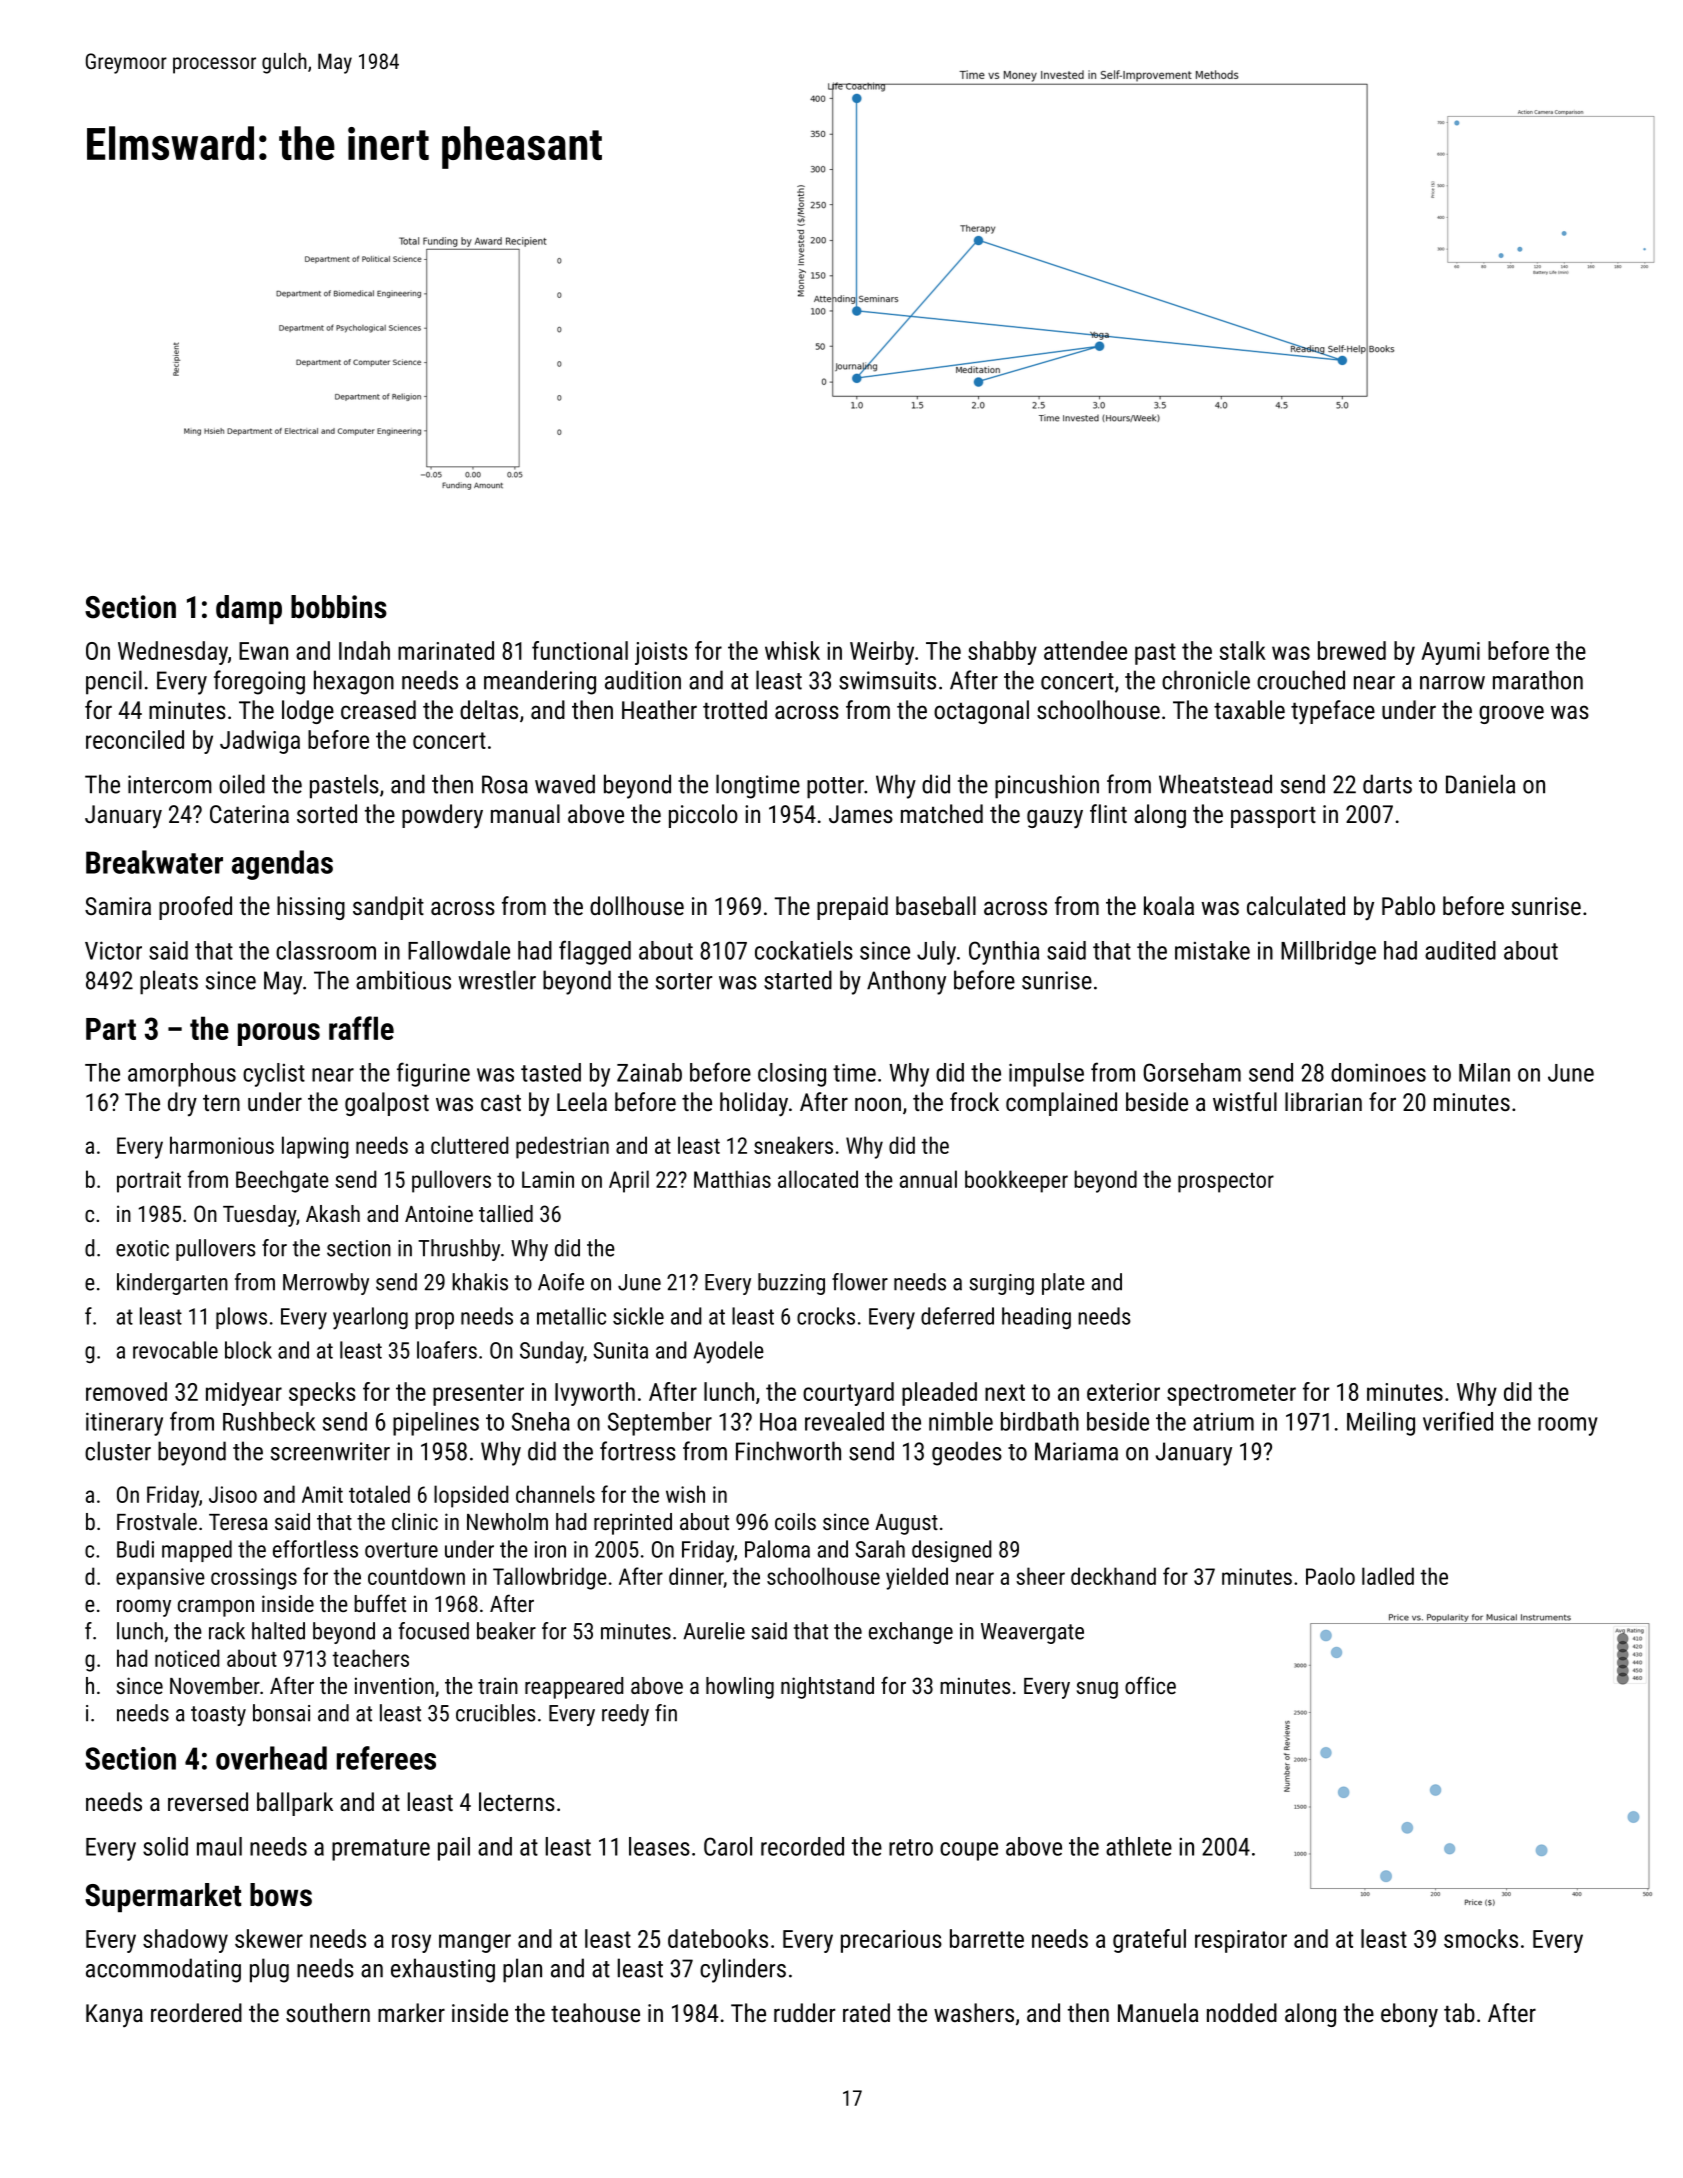 This screenshot has height=2178, width=1683. What do you see at coordinates (882, 653) in the screenshot?
I see `Weirby` at bounding box center [882, 653].
